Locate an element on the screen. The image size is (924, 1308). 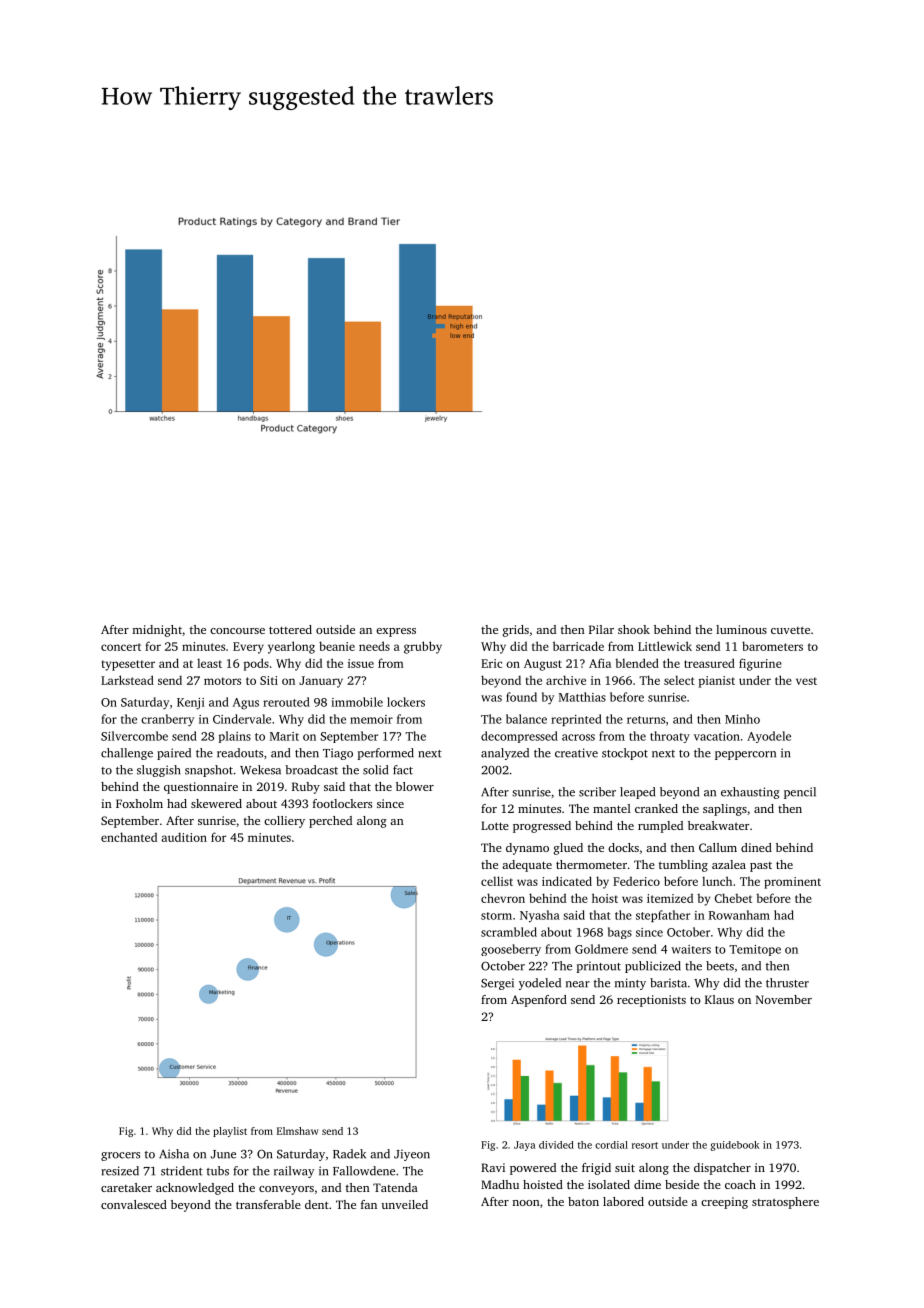
Jaya is located at coordinates (524, 1146).
